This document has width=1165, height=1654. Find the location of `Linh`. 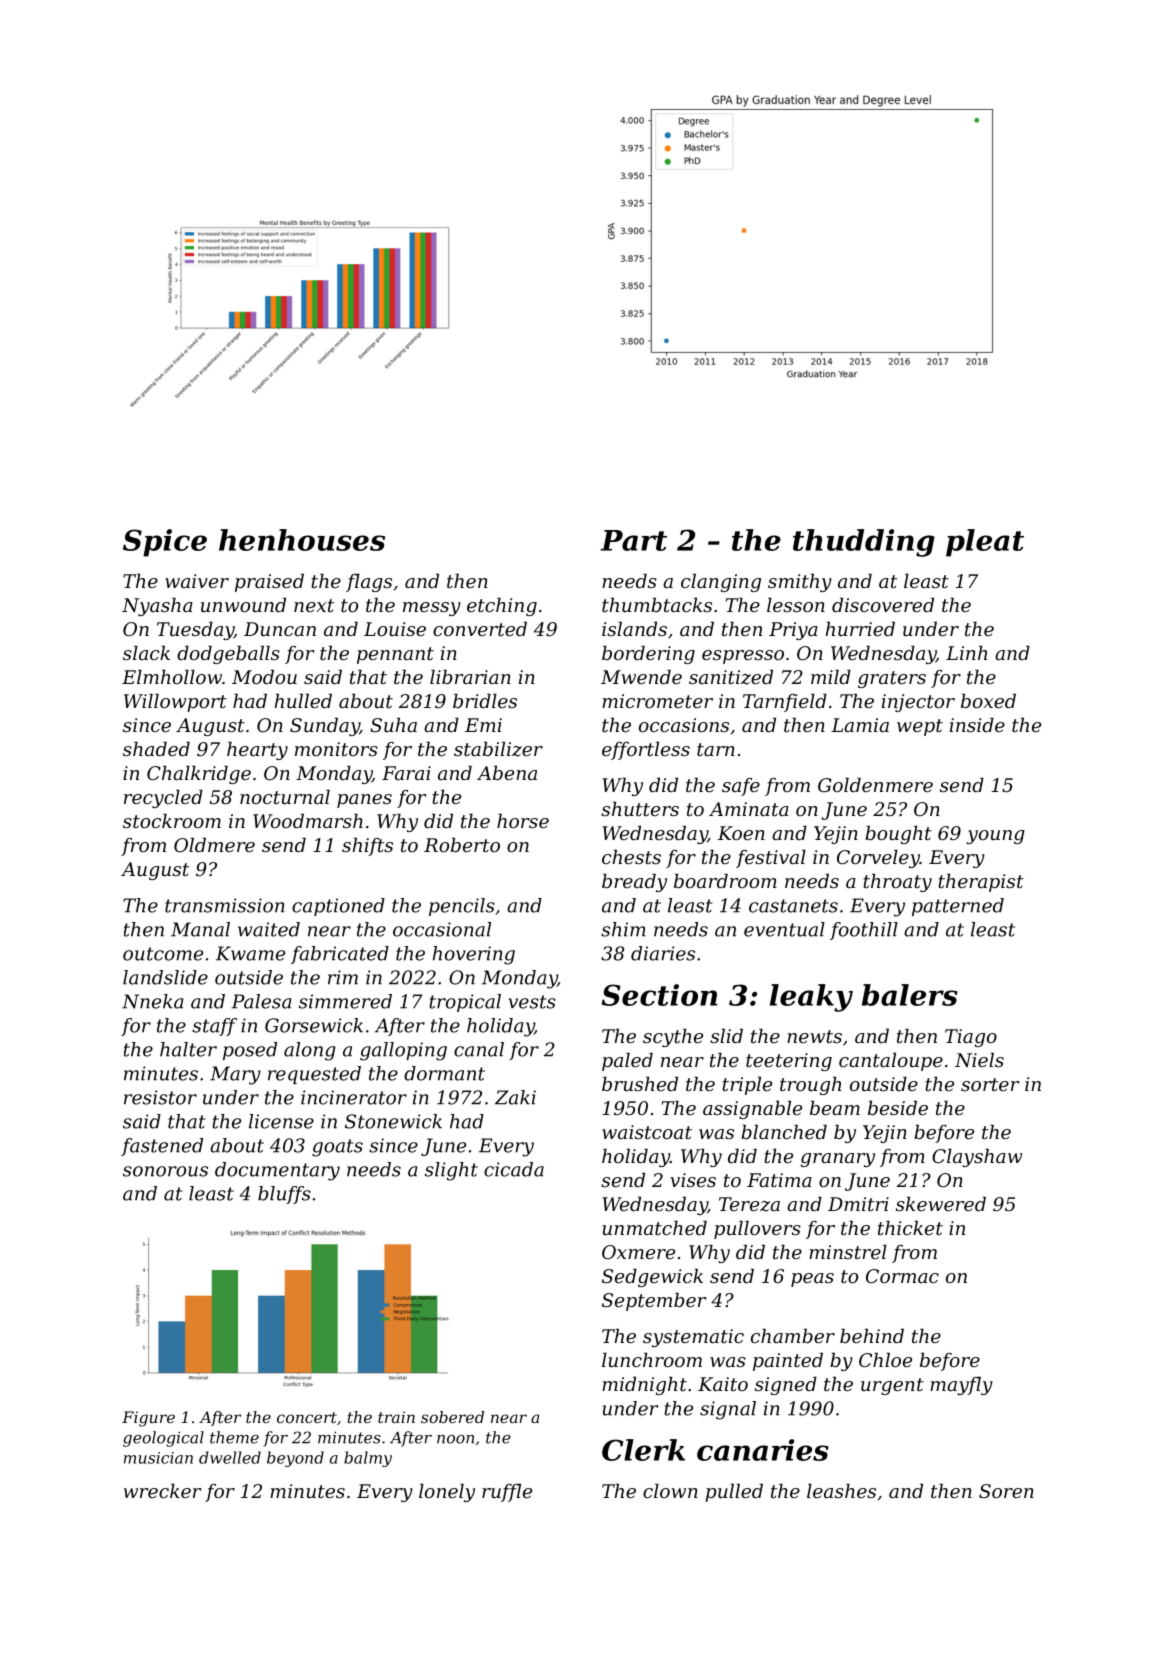

Linh is located at coordinates (967, 652).
